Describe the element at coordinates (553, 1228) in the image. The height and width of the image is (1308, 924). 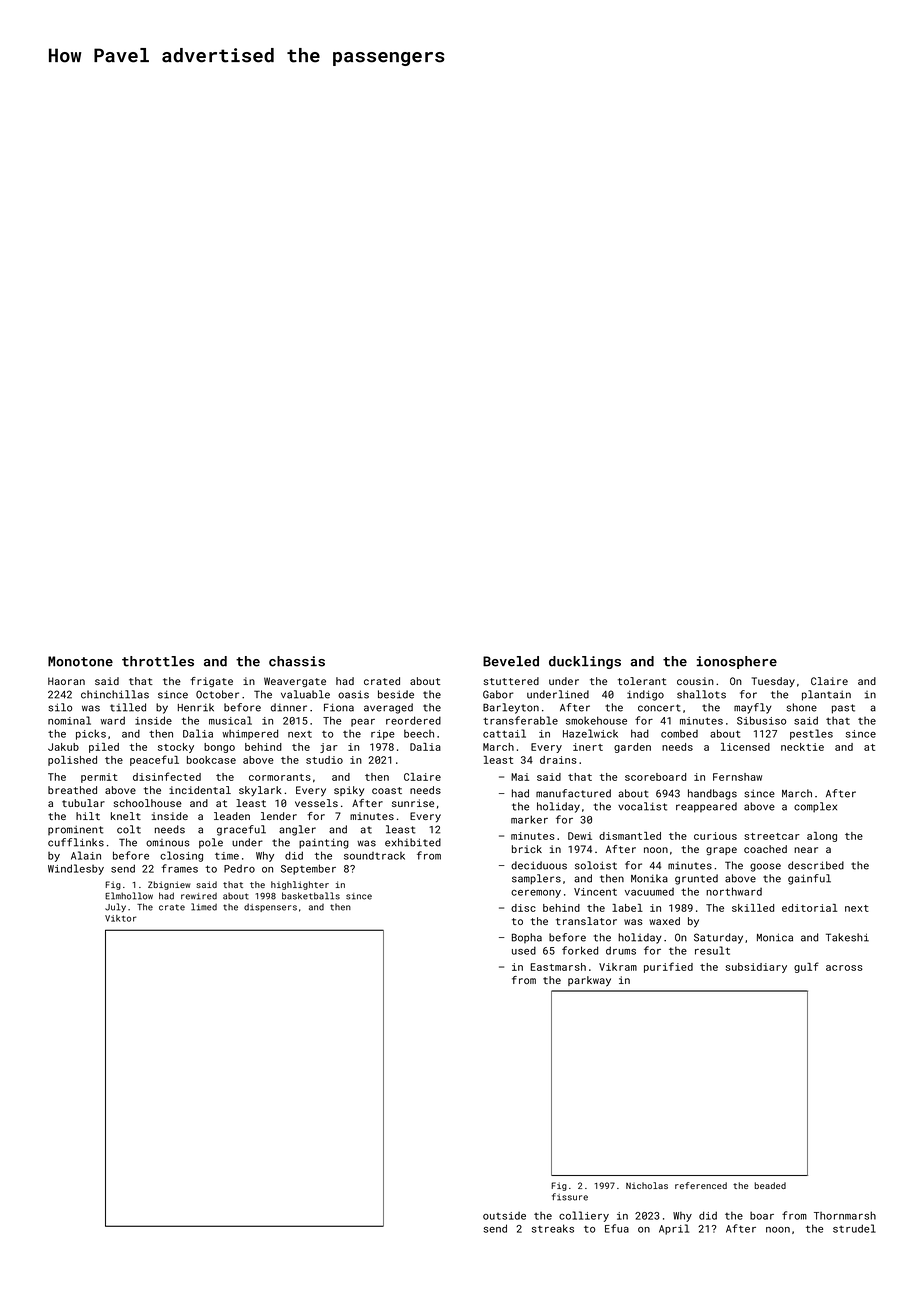
I see `streaks` at that location.
